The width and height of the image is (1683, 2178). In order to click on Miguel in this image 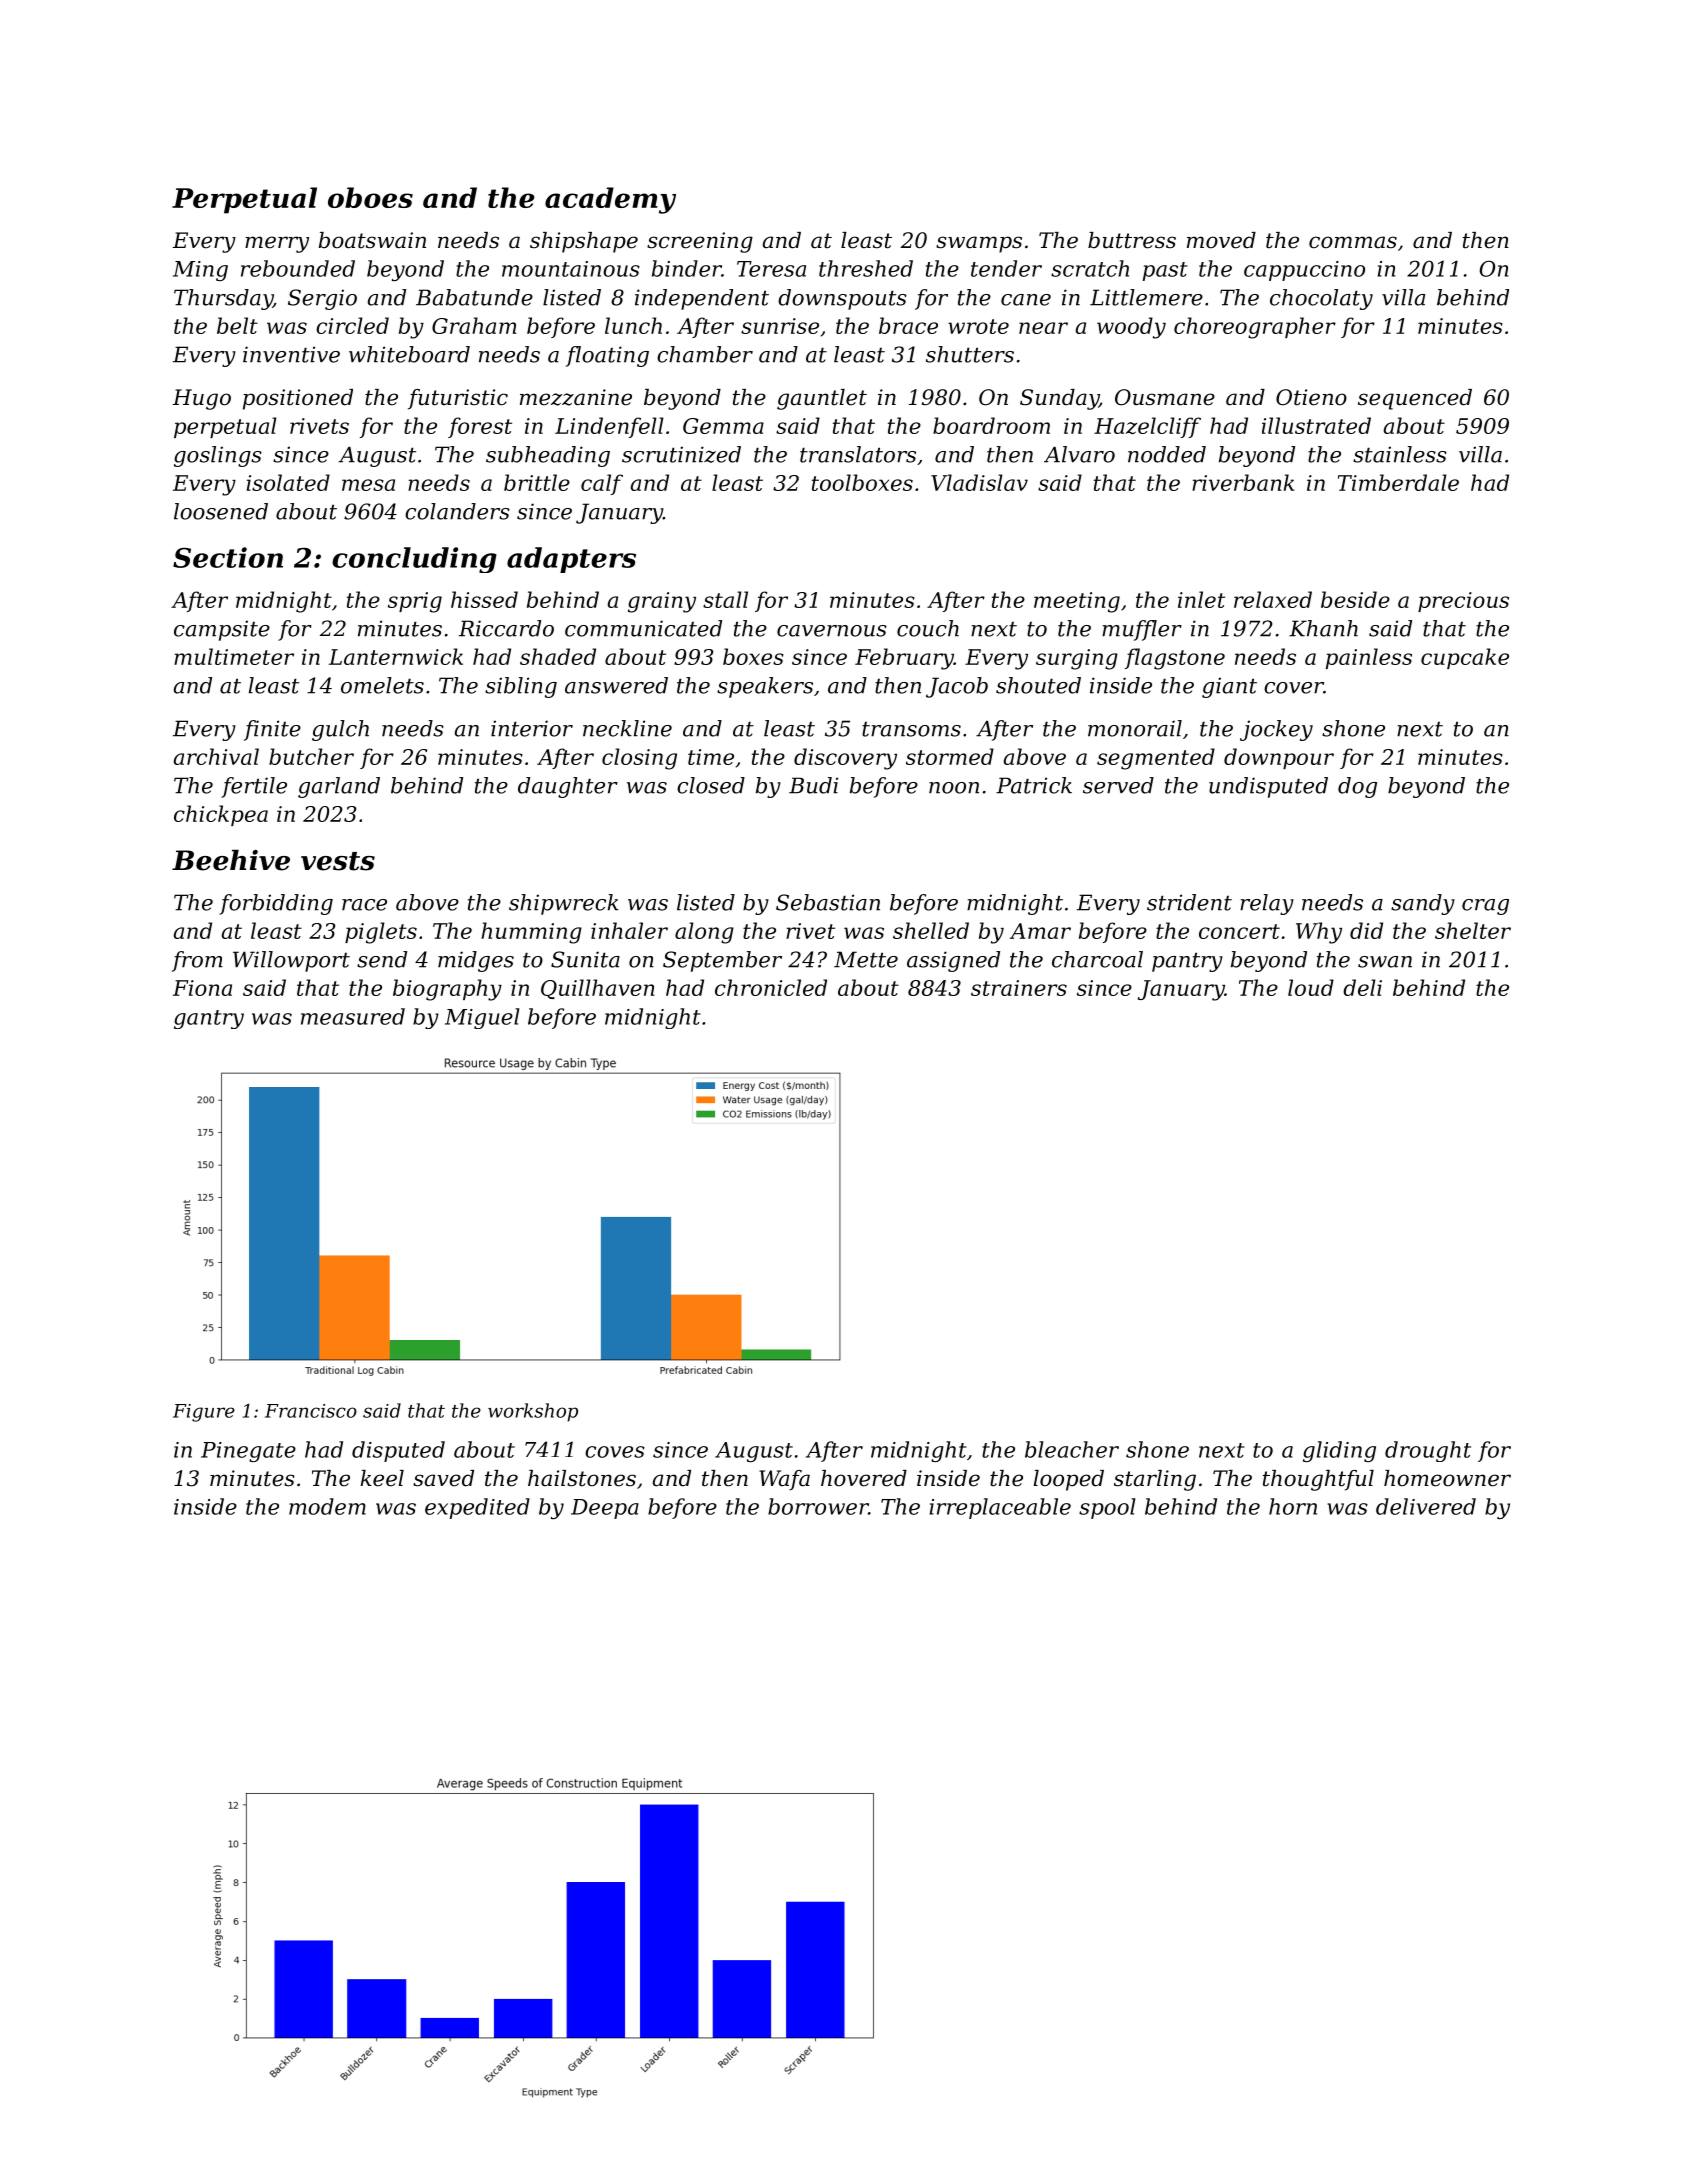, I will do `click(482, 1018)`.
